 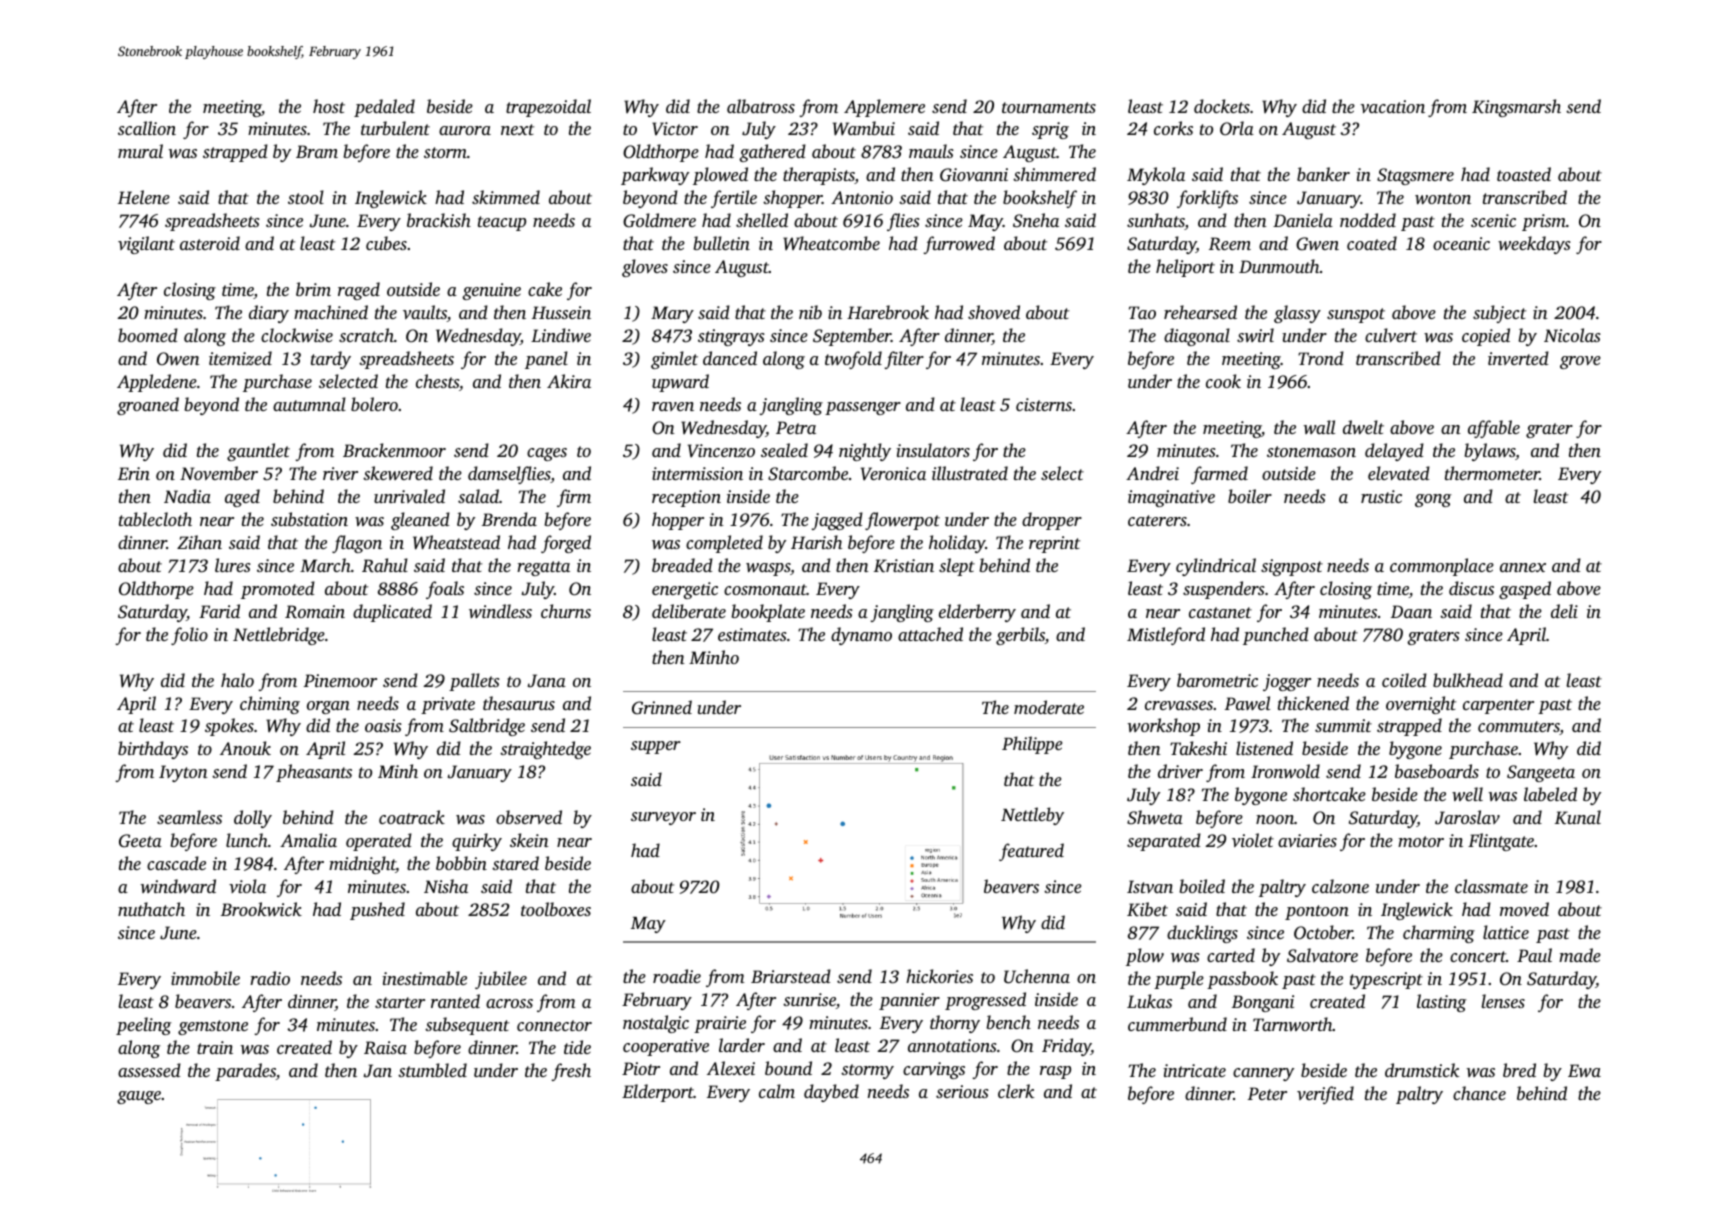 What do you see at coordinates (183, 773) in the screenshot?
I see `Ivyton` at bounding box center [183, 773].
